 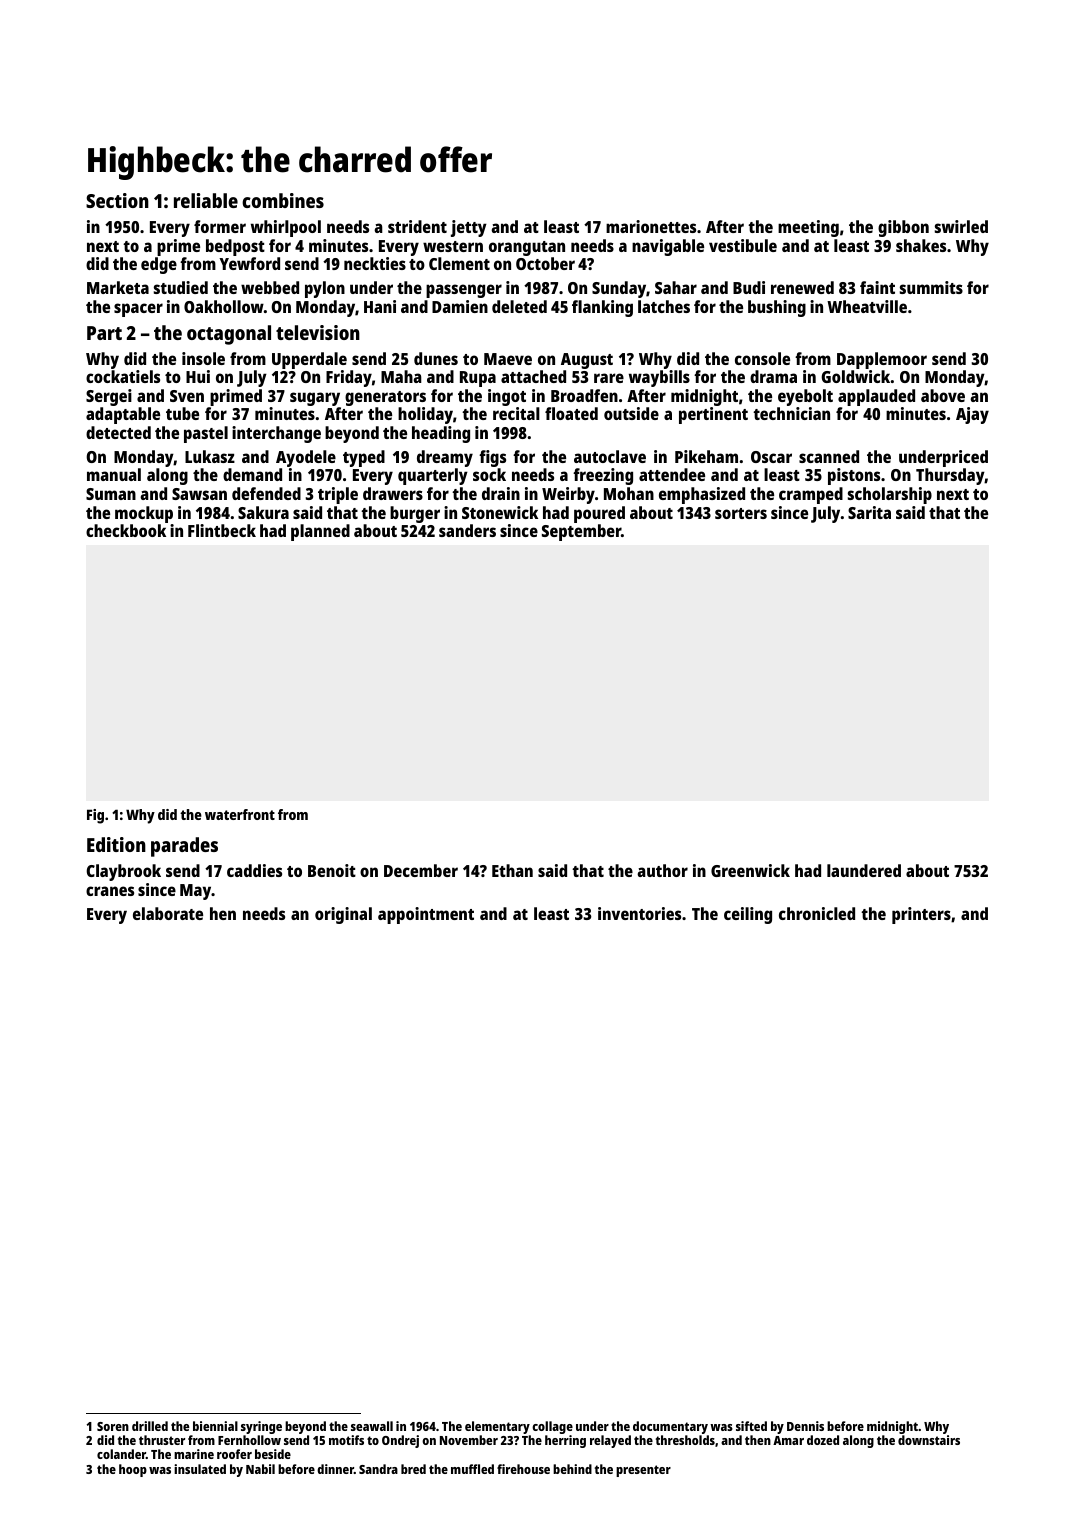 I want to click on Budi, so click(x=749, y=287).
